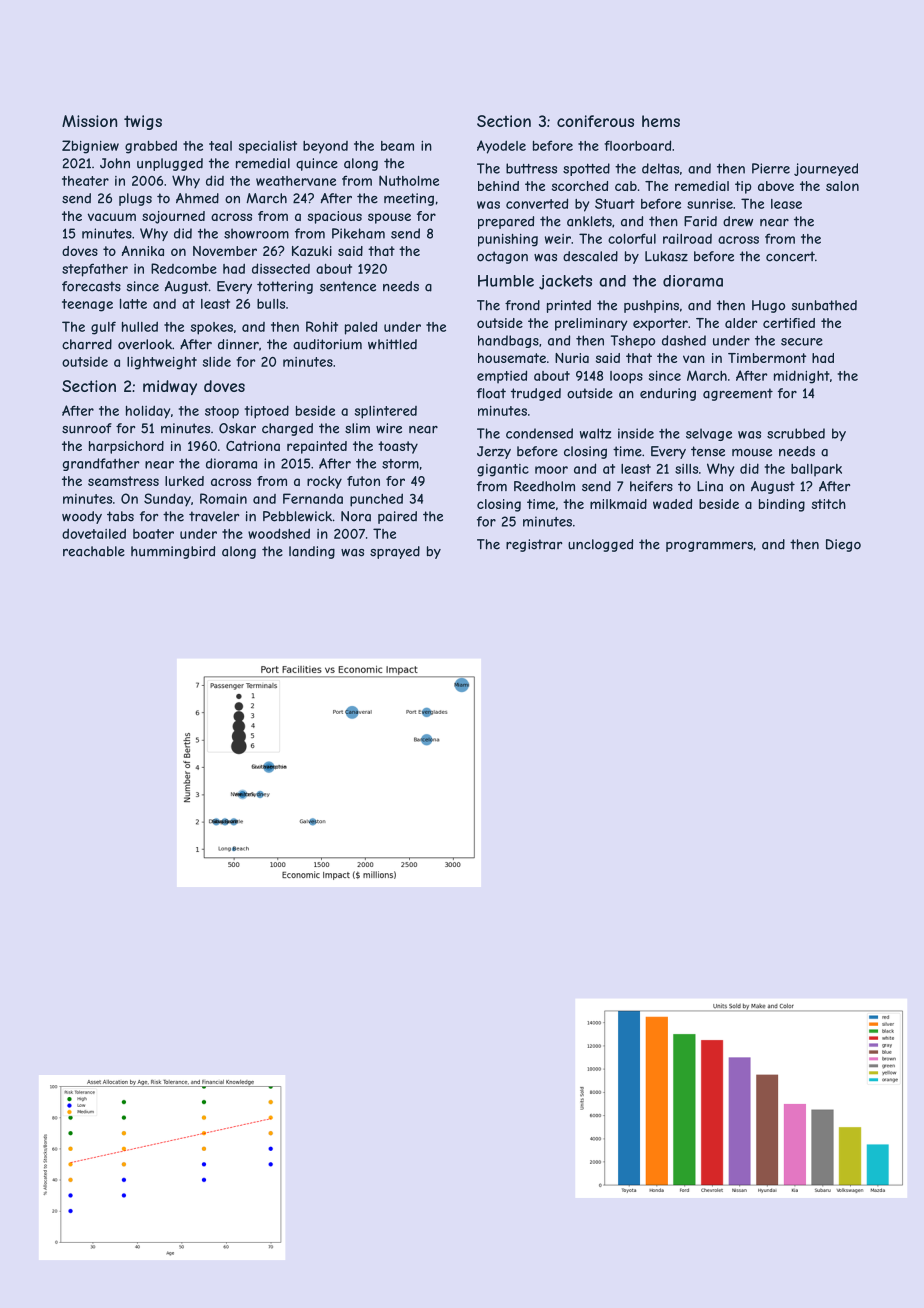  I want to click on Nuria, so click(572, 358).
